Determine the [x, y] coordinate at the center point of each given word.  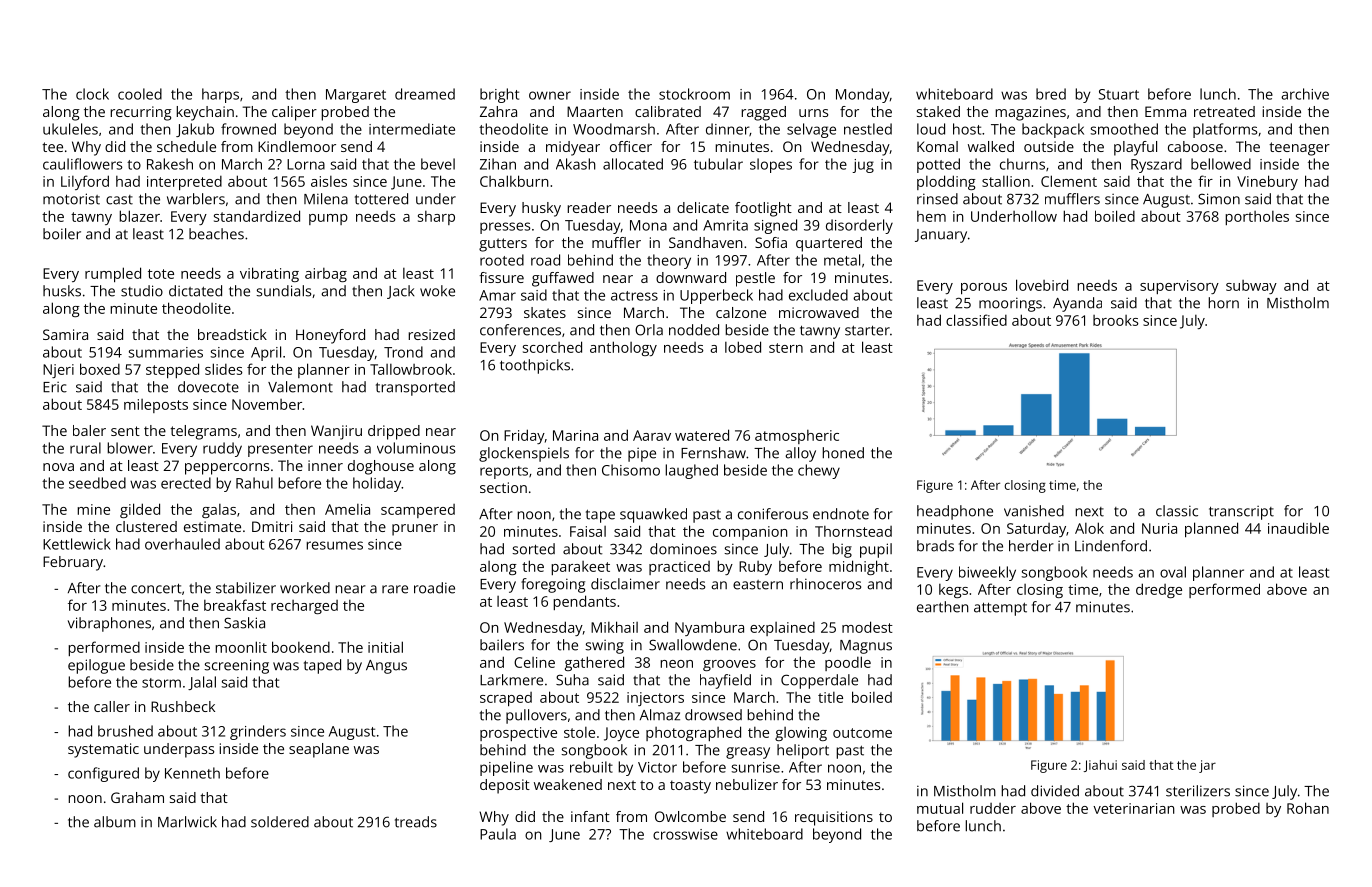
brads [935, 546]
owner [550, 95]
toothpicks [535, 366]
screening [236, 666]
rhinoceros [825, 584]
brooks [1116, 320]
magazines [1030, 113]
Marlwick [187, 822]
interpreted [184, 183]
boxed [100, 369]
